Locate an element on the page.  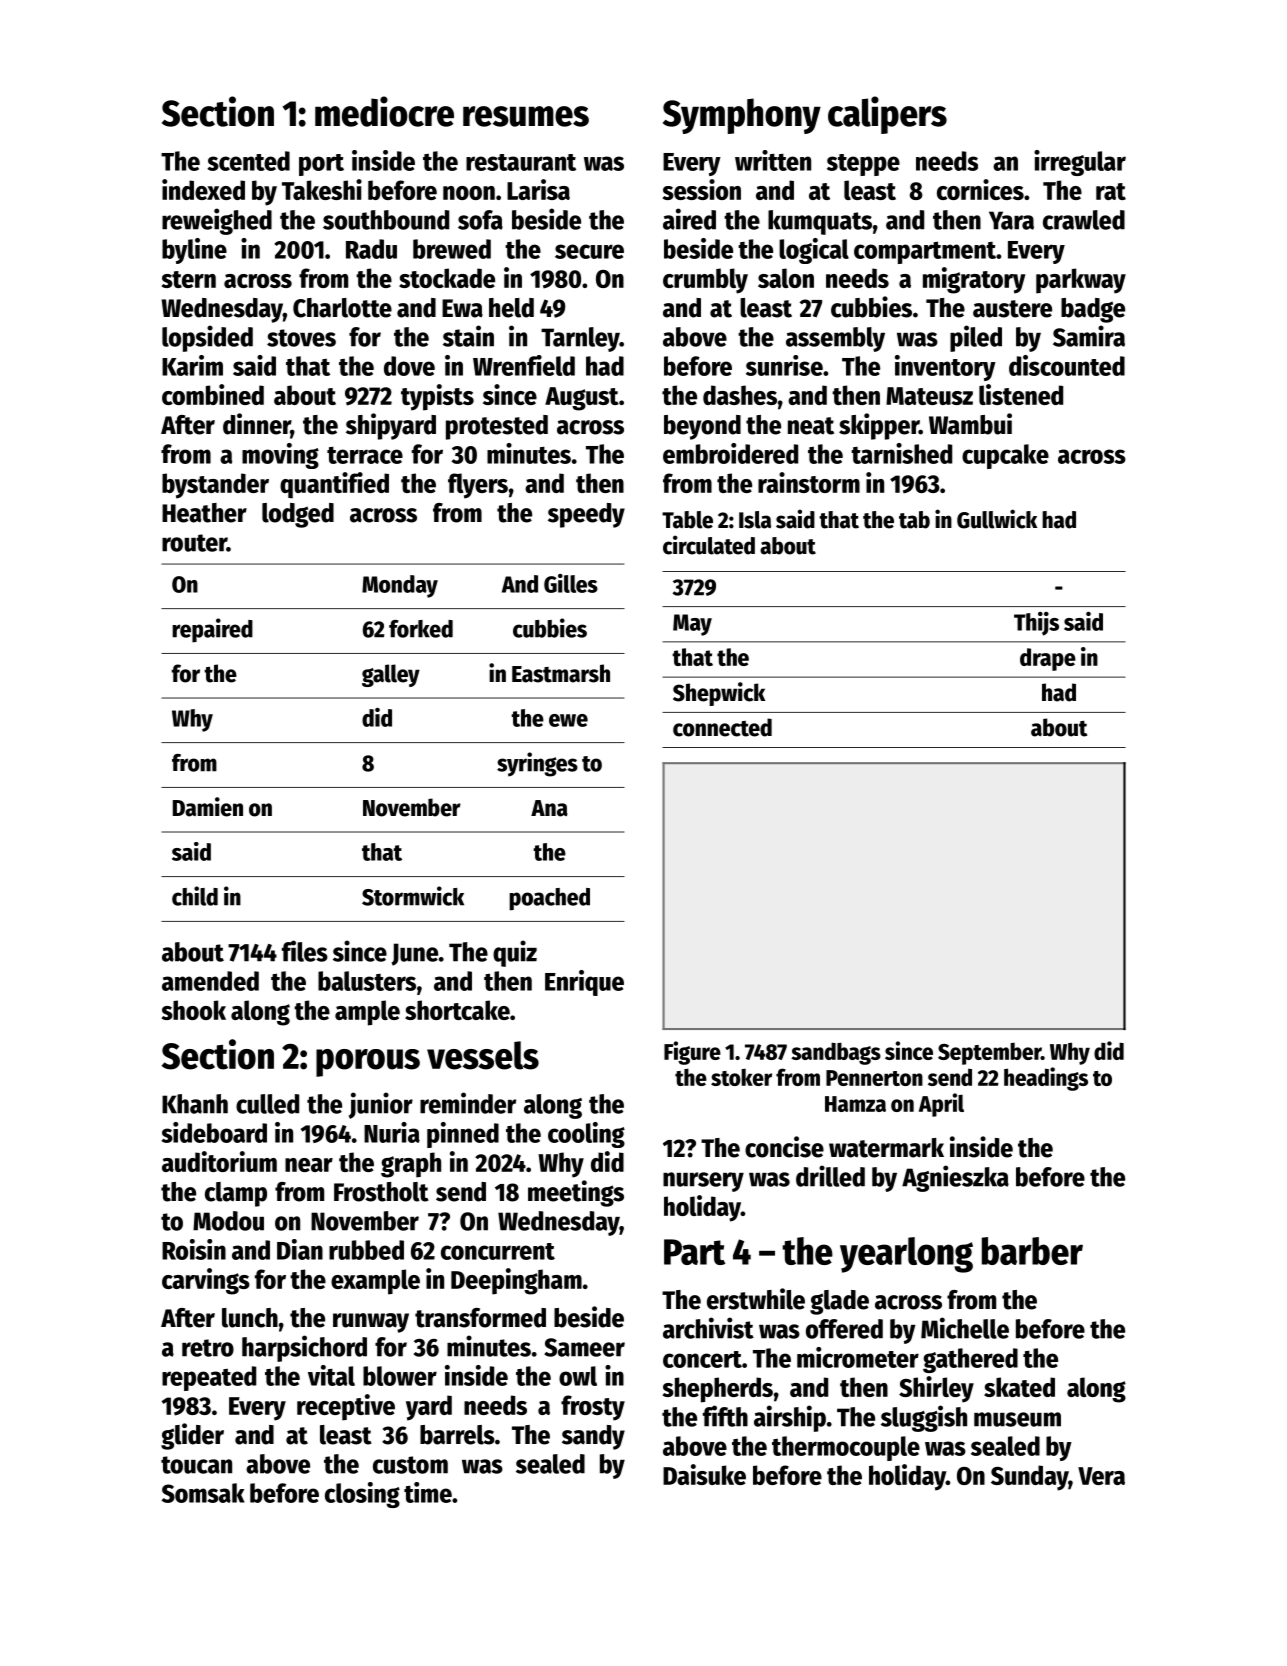
calipers is located at coordinates (887, 115).
